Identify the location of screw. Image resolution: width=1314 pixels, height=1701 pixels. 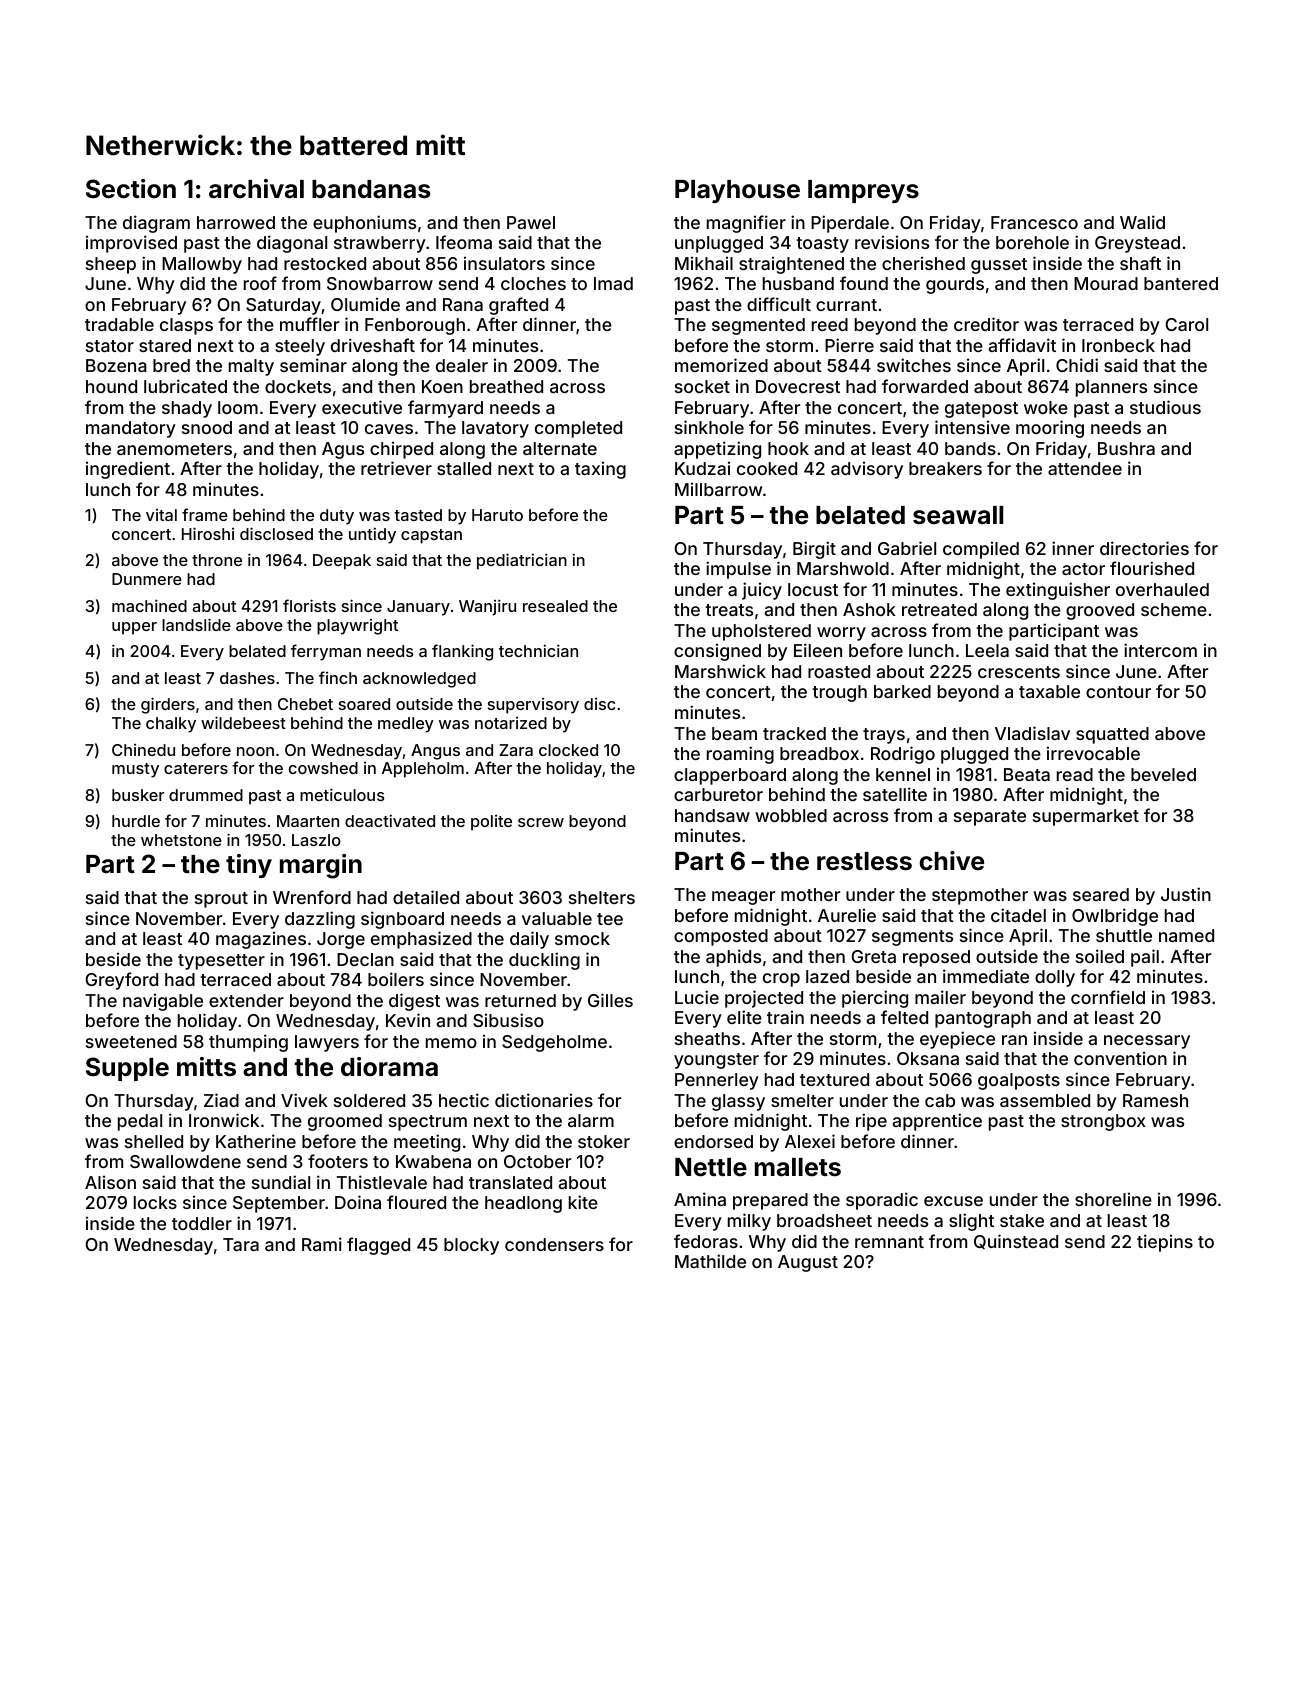
(541, 822).
